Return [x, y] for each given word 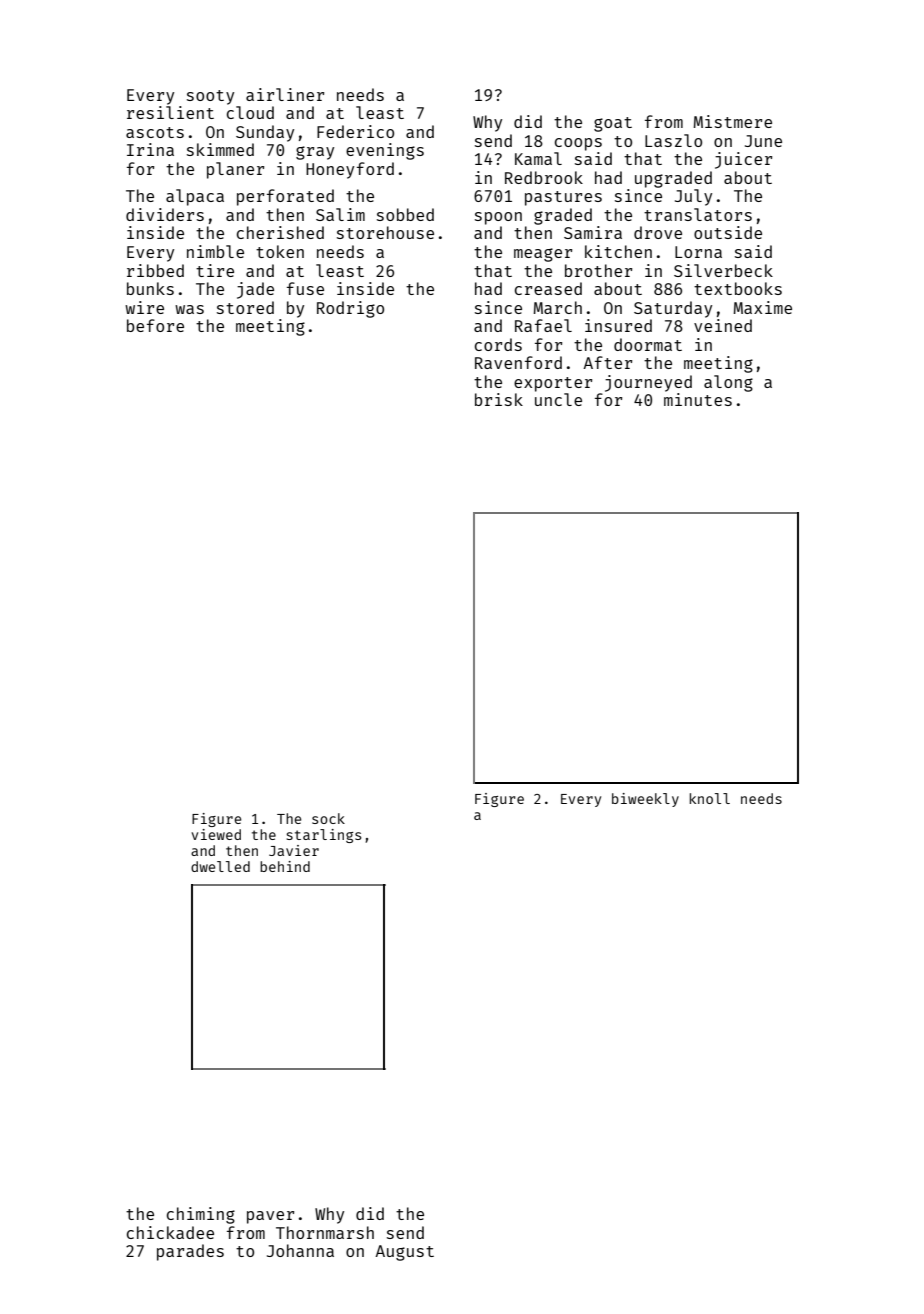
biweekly [645, 800]
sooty [210, 97]
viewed [216, 834]
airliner [285, 94]
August [404, 1253]
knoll [709, 798]
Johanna [300, 1250]
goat [613, 124]
